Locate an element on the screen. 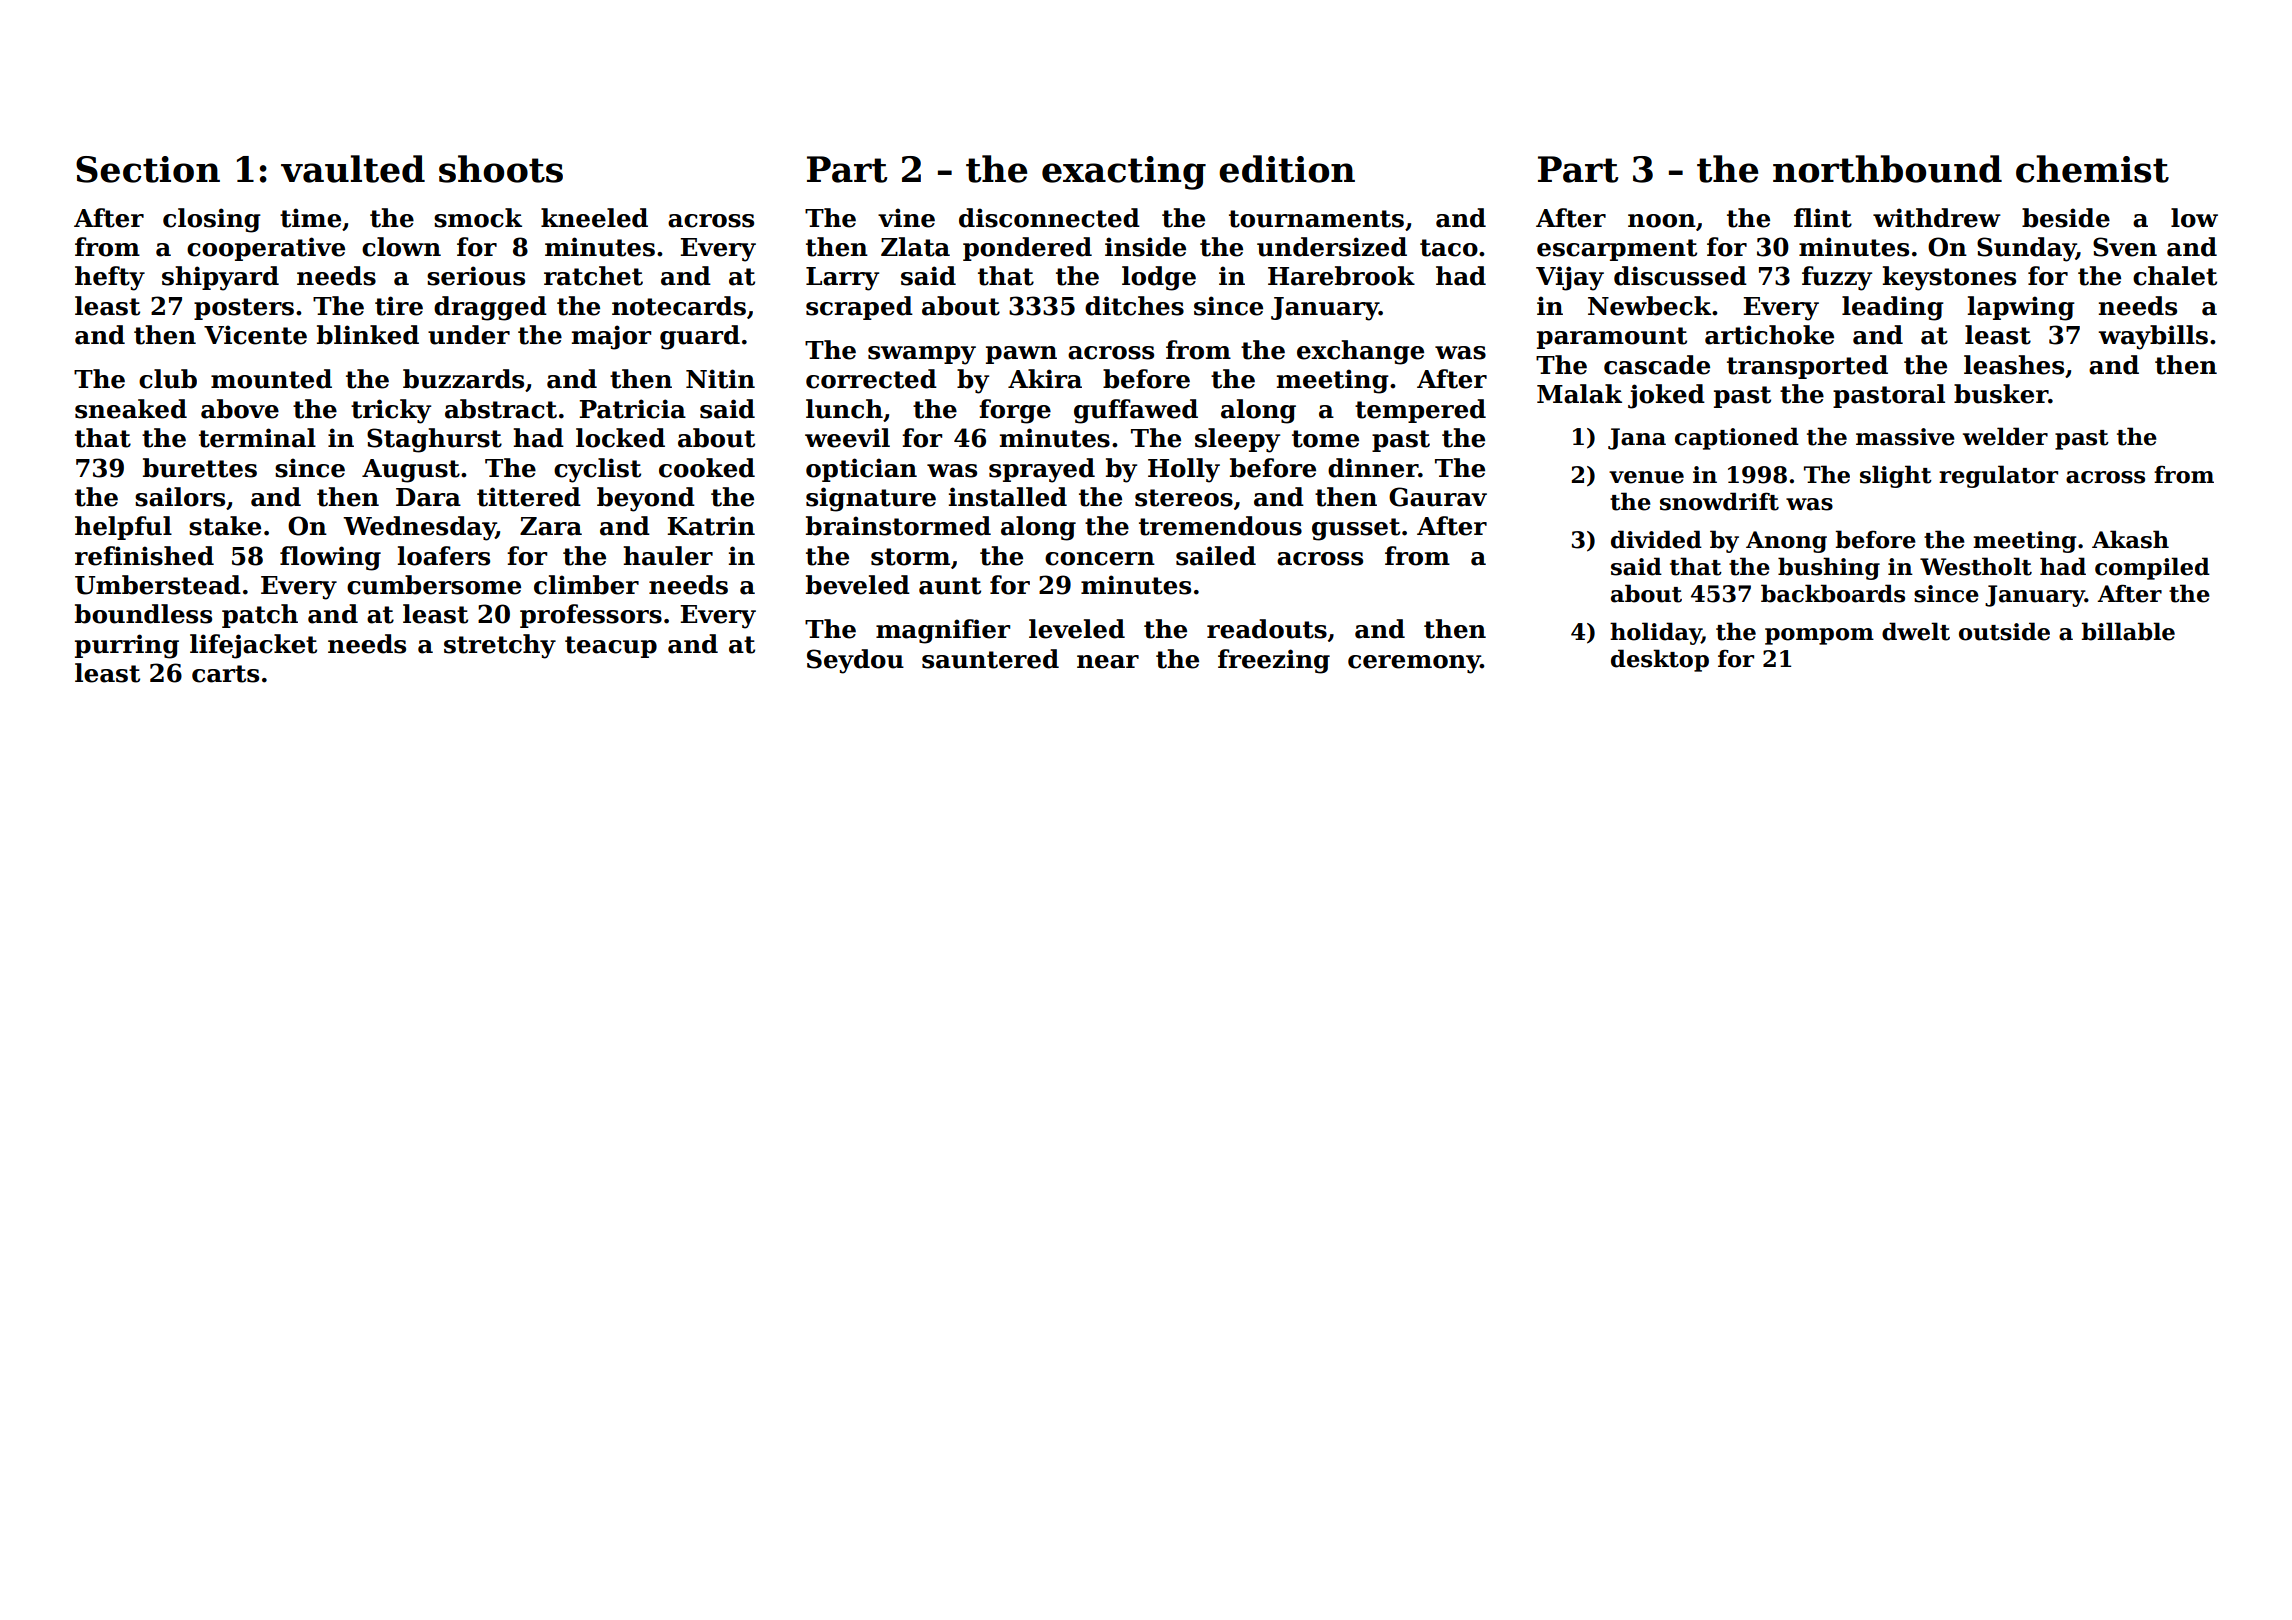 The image size is (2292, 1620). boundless is located at coordinates (143, 614).
